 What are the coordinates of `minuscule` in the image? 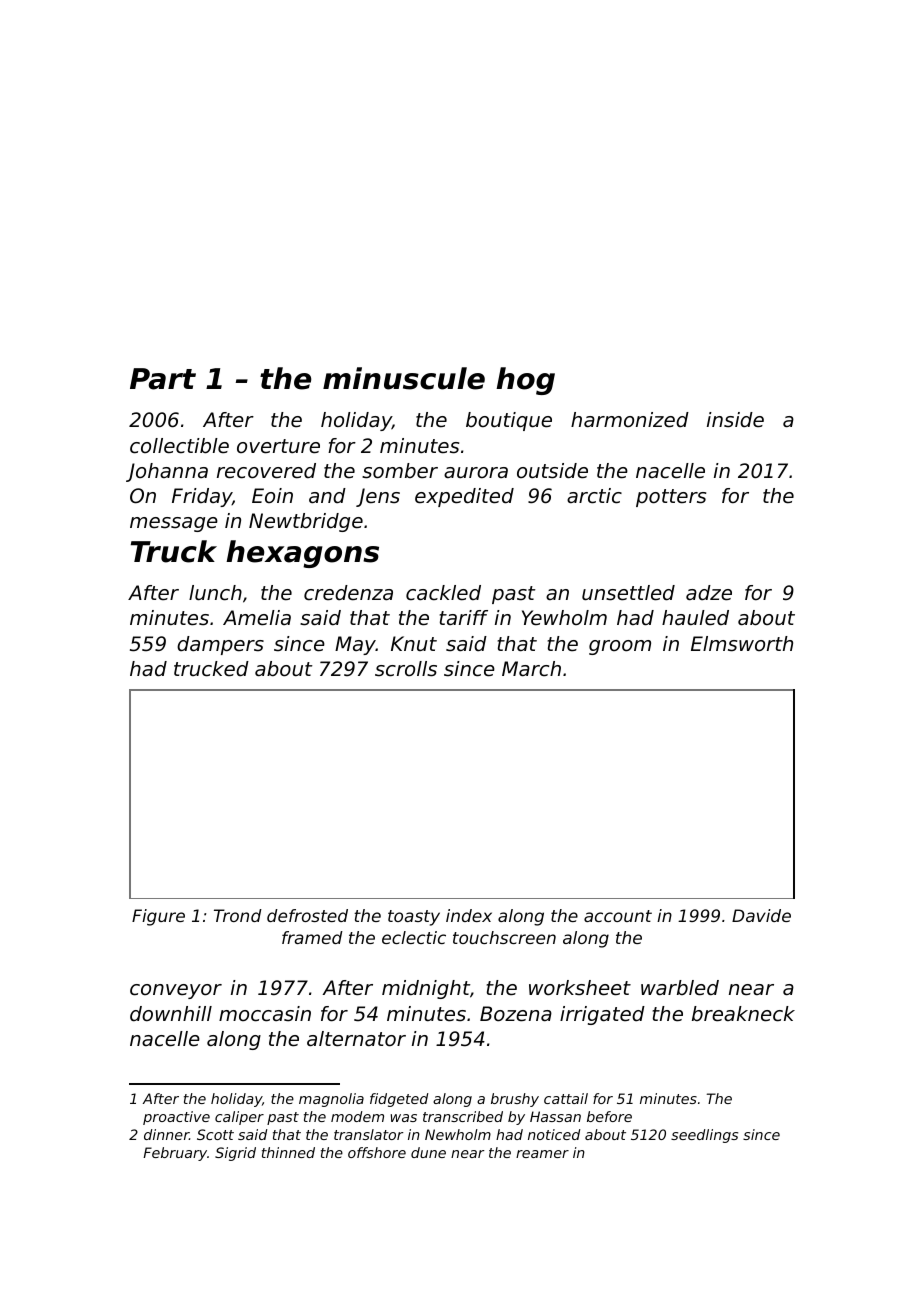 It's located at (404, 378).
